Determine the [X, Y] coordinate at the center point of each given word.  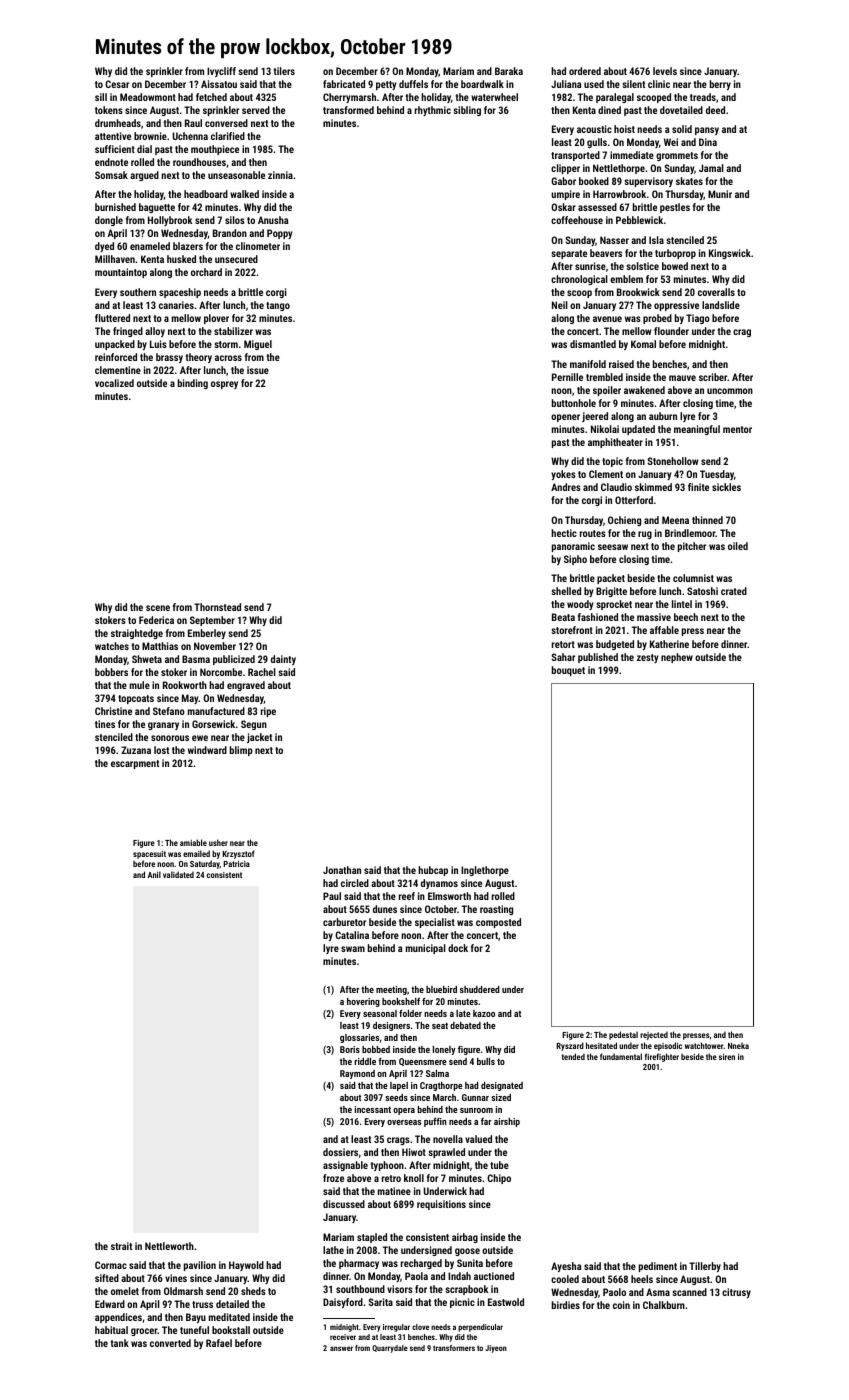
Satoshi [702, 591]
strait [121, 1246]
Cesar [117, 84]
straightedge [137, 634]
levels [665, 71]
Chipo [499, 1179]
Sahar [563, 657]
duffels [413, 84]
